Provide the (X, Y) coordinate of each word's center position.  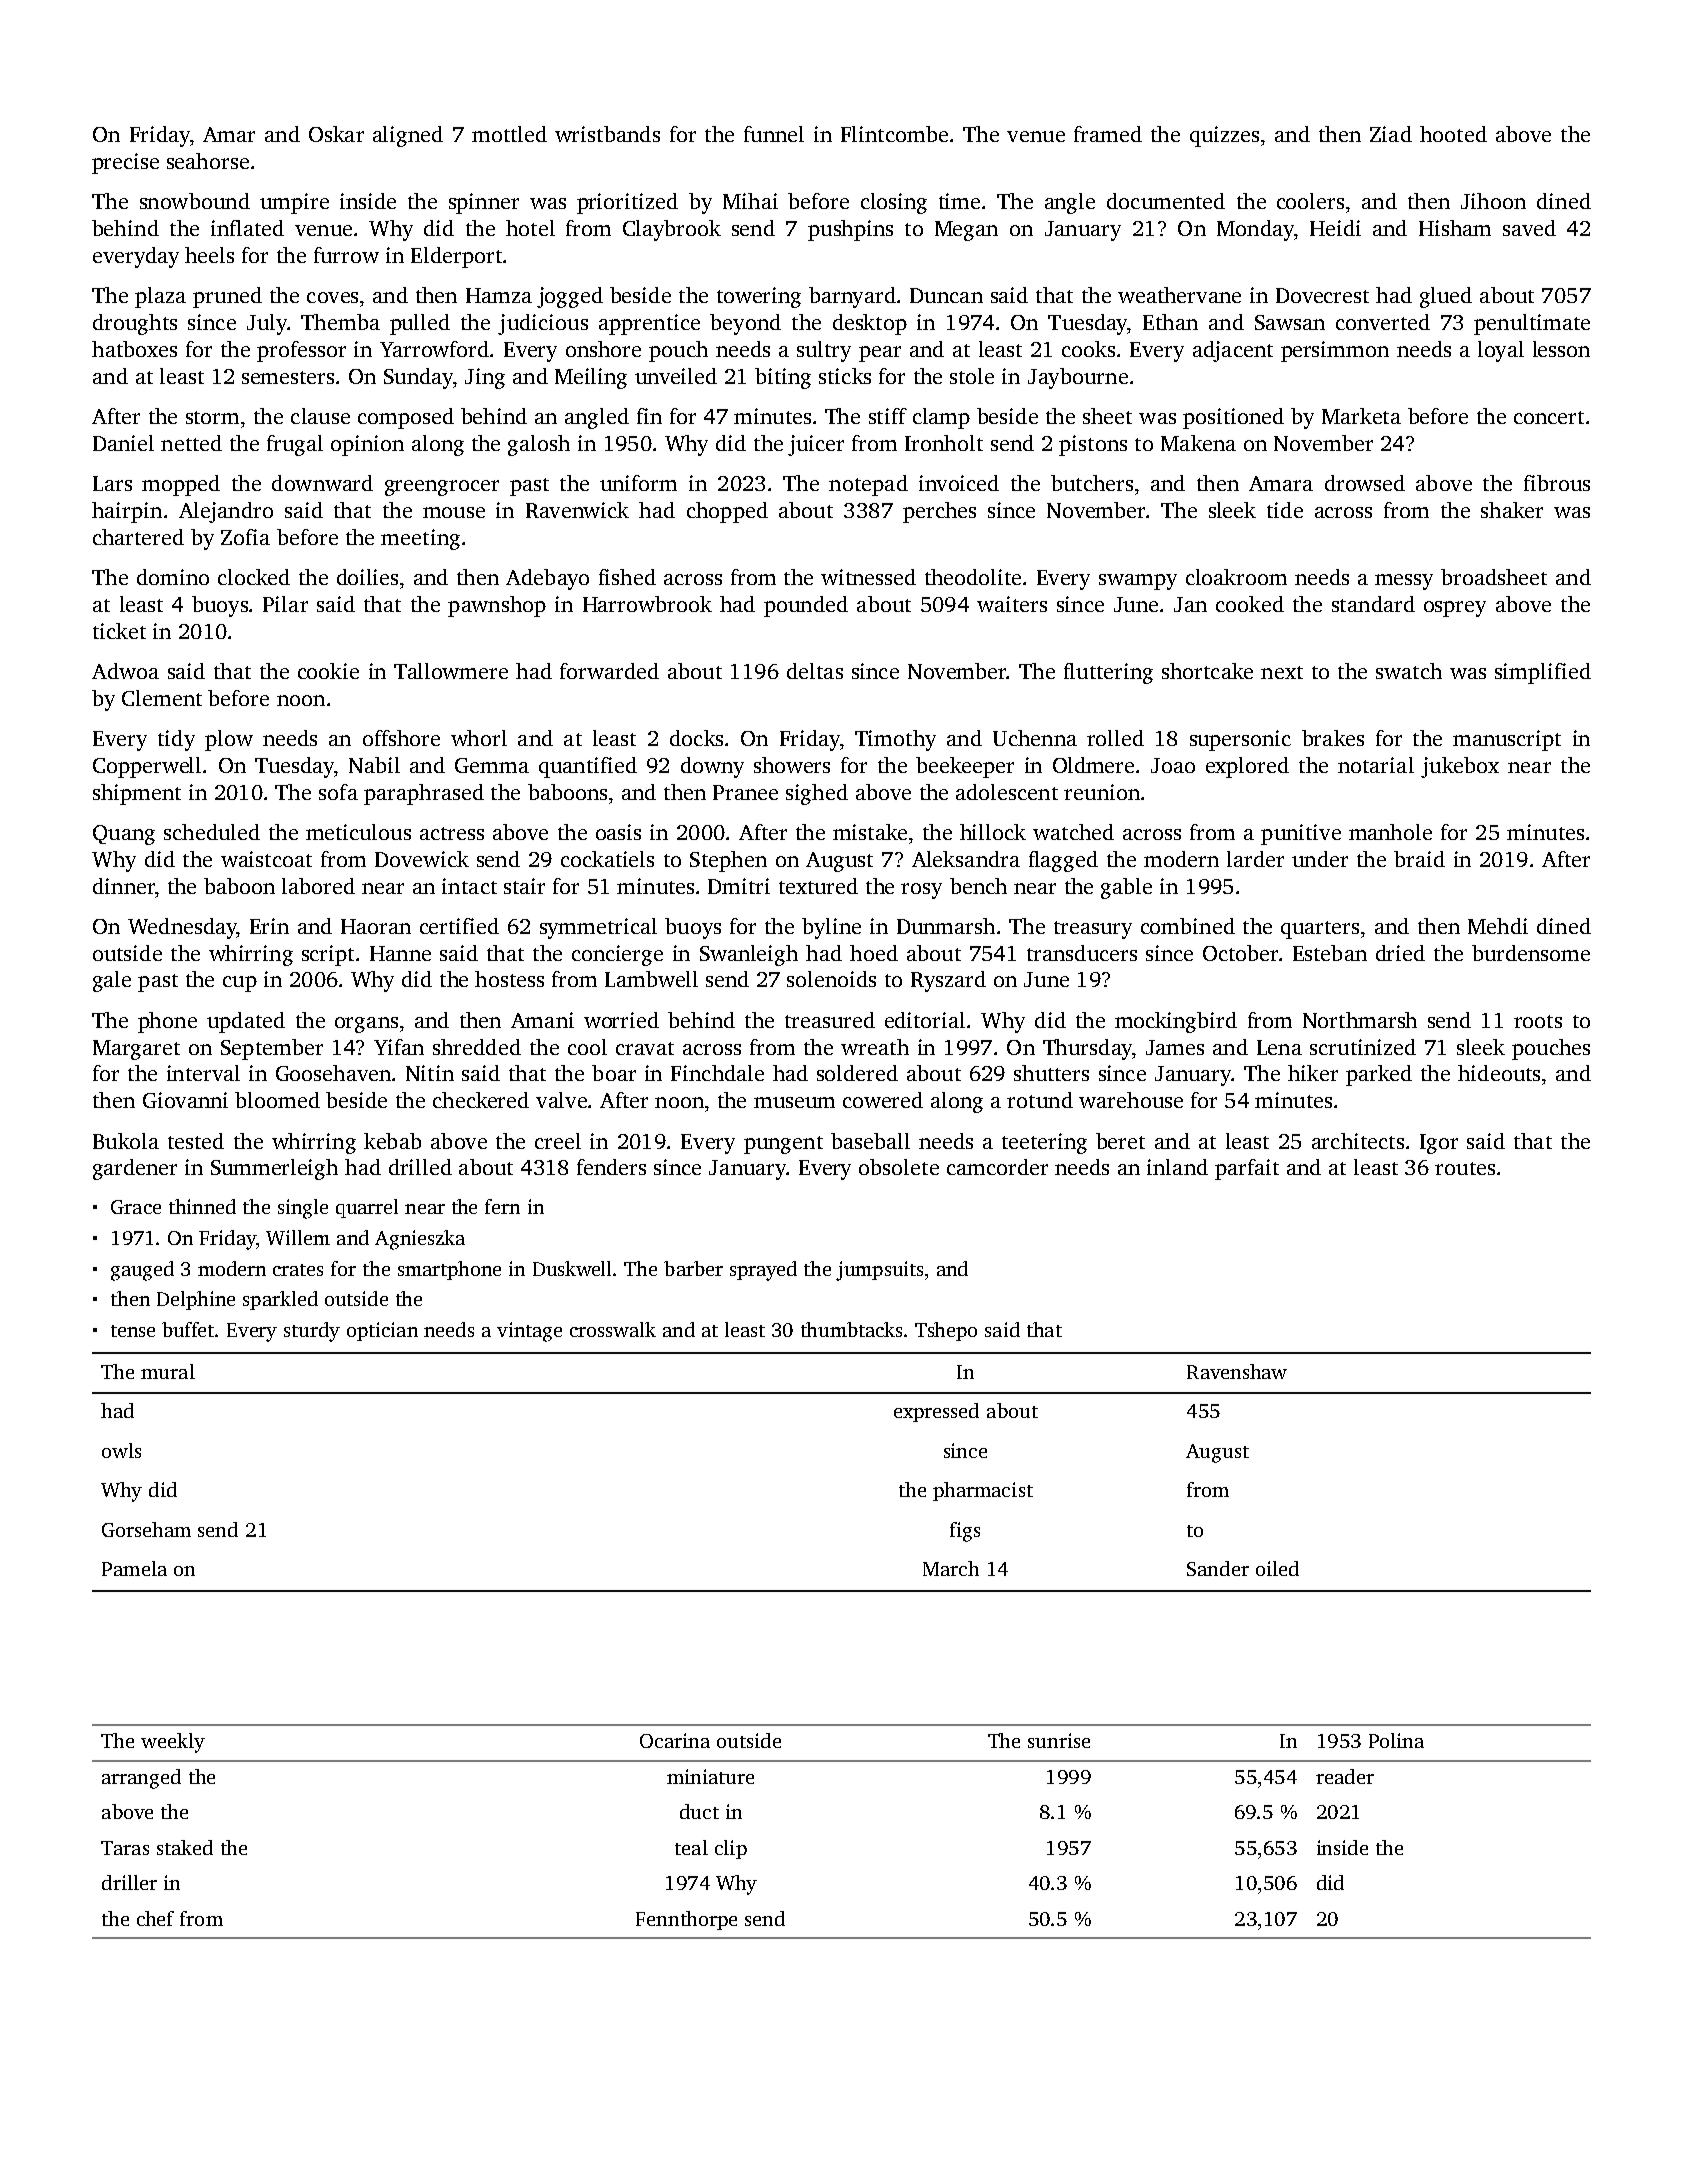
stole (972, 376)
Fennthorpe (686, 1920)
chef (155, 1918)
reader (1345, 1776)
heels (209, 255)
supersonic (1240, 740)
